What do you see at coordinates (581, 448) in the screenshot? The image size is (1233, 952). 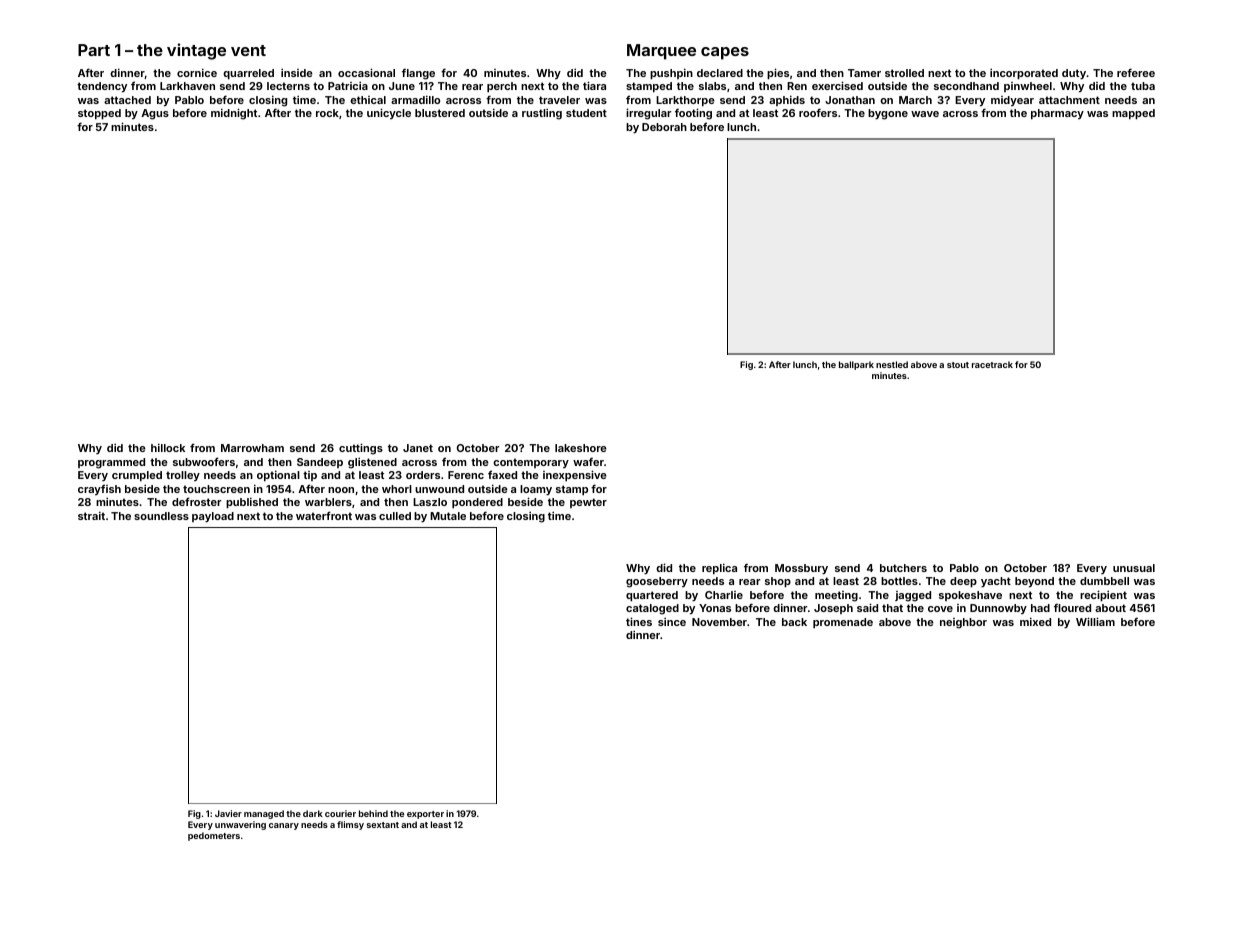 I see `lakeshore` at bounding box center [581, 448].
